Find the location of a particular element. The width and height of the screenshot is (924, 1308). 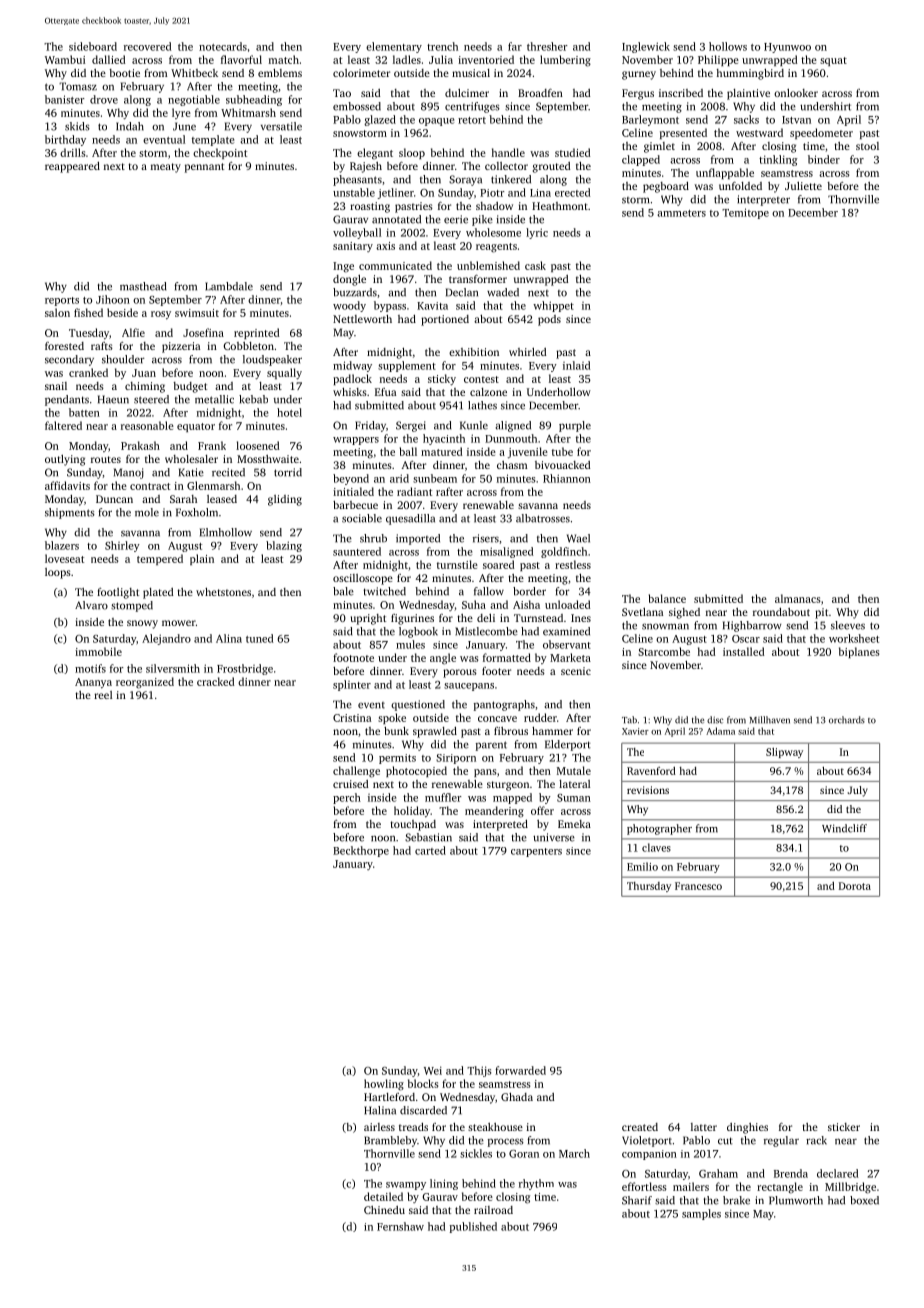

reel is located at coordinates (103, 695).
